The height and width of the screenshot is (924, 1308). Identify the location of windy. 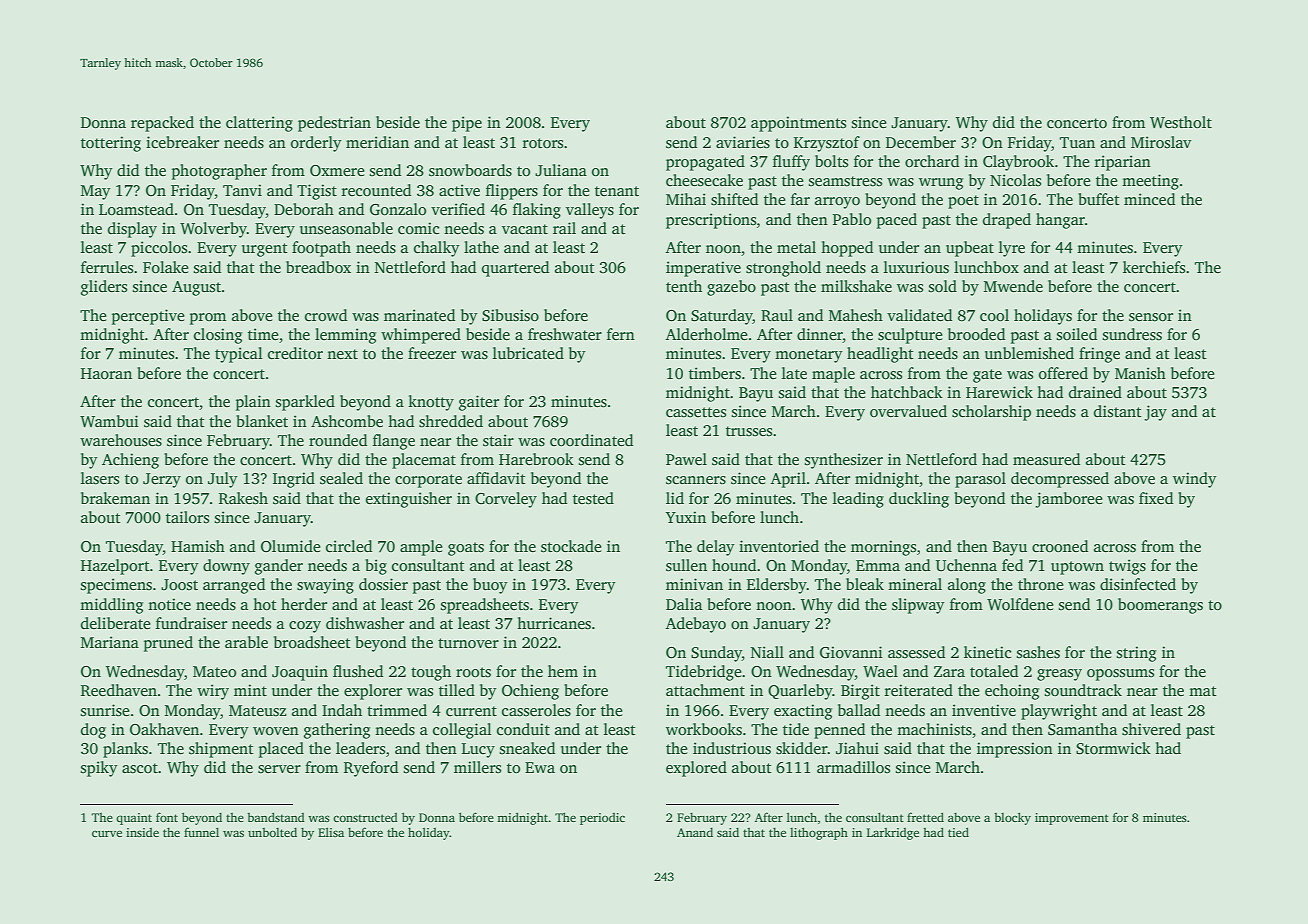
(1195, 480).
